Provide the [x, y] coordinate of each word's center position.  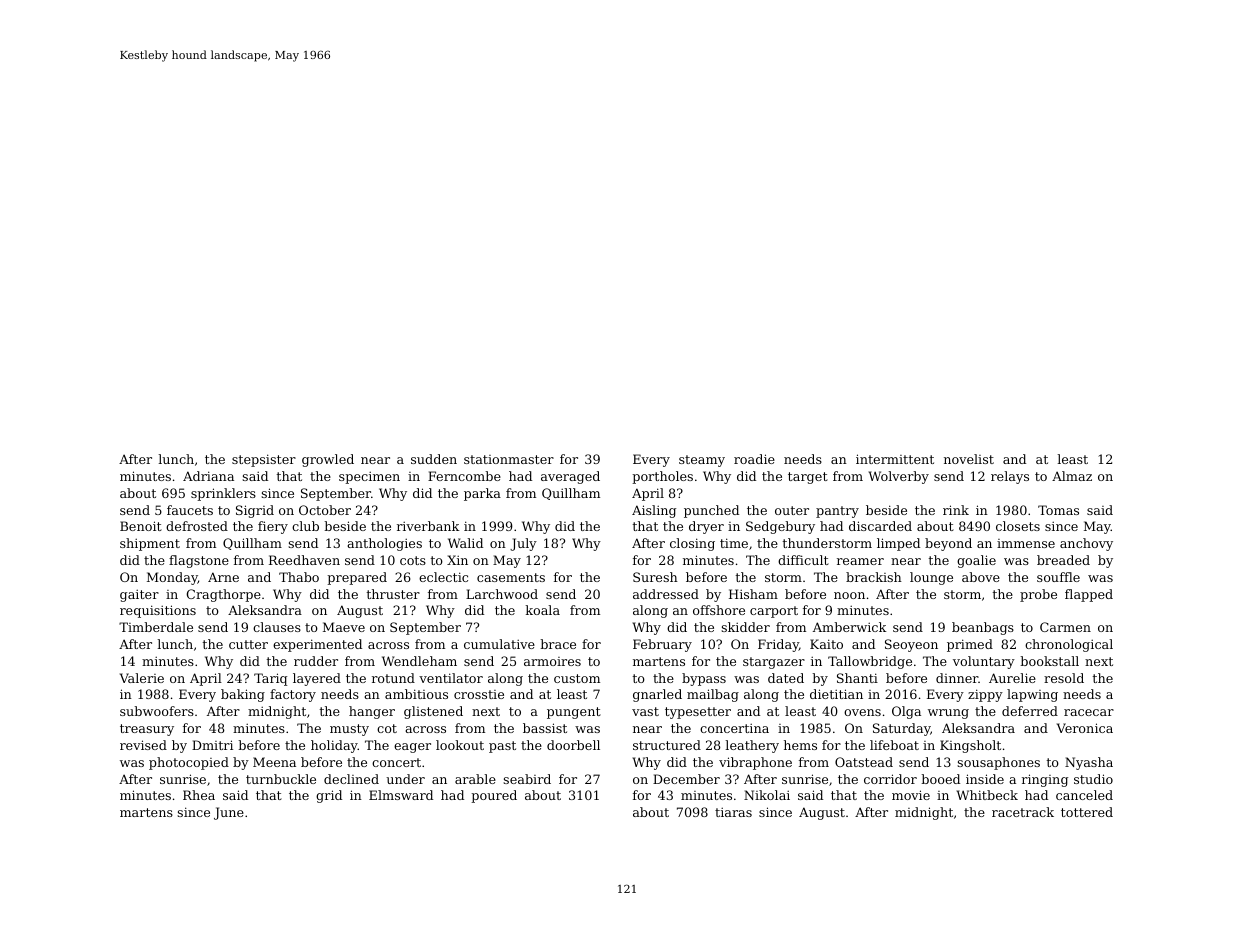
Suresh [655, 577]
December [686, 779]
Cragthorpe [223, 595]
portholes [662, 477]
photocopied [189, 763]
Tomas [1058, 510]
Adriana [208, 476]
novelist [969, 459]
